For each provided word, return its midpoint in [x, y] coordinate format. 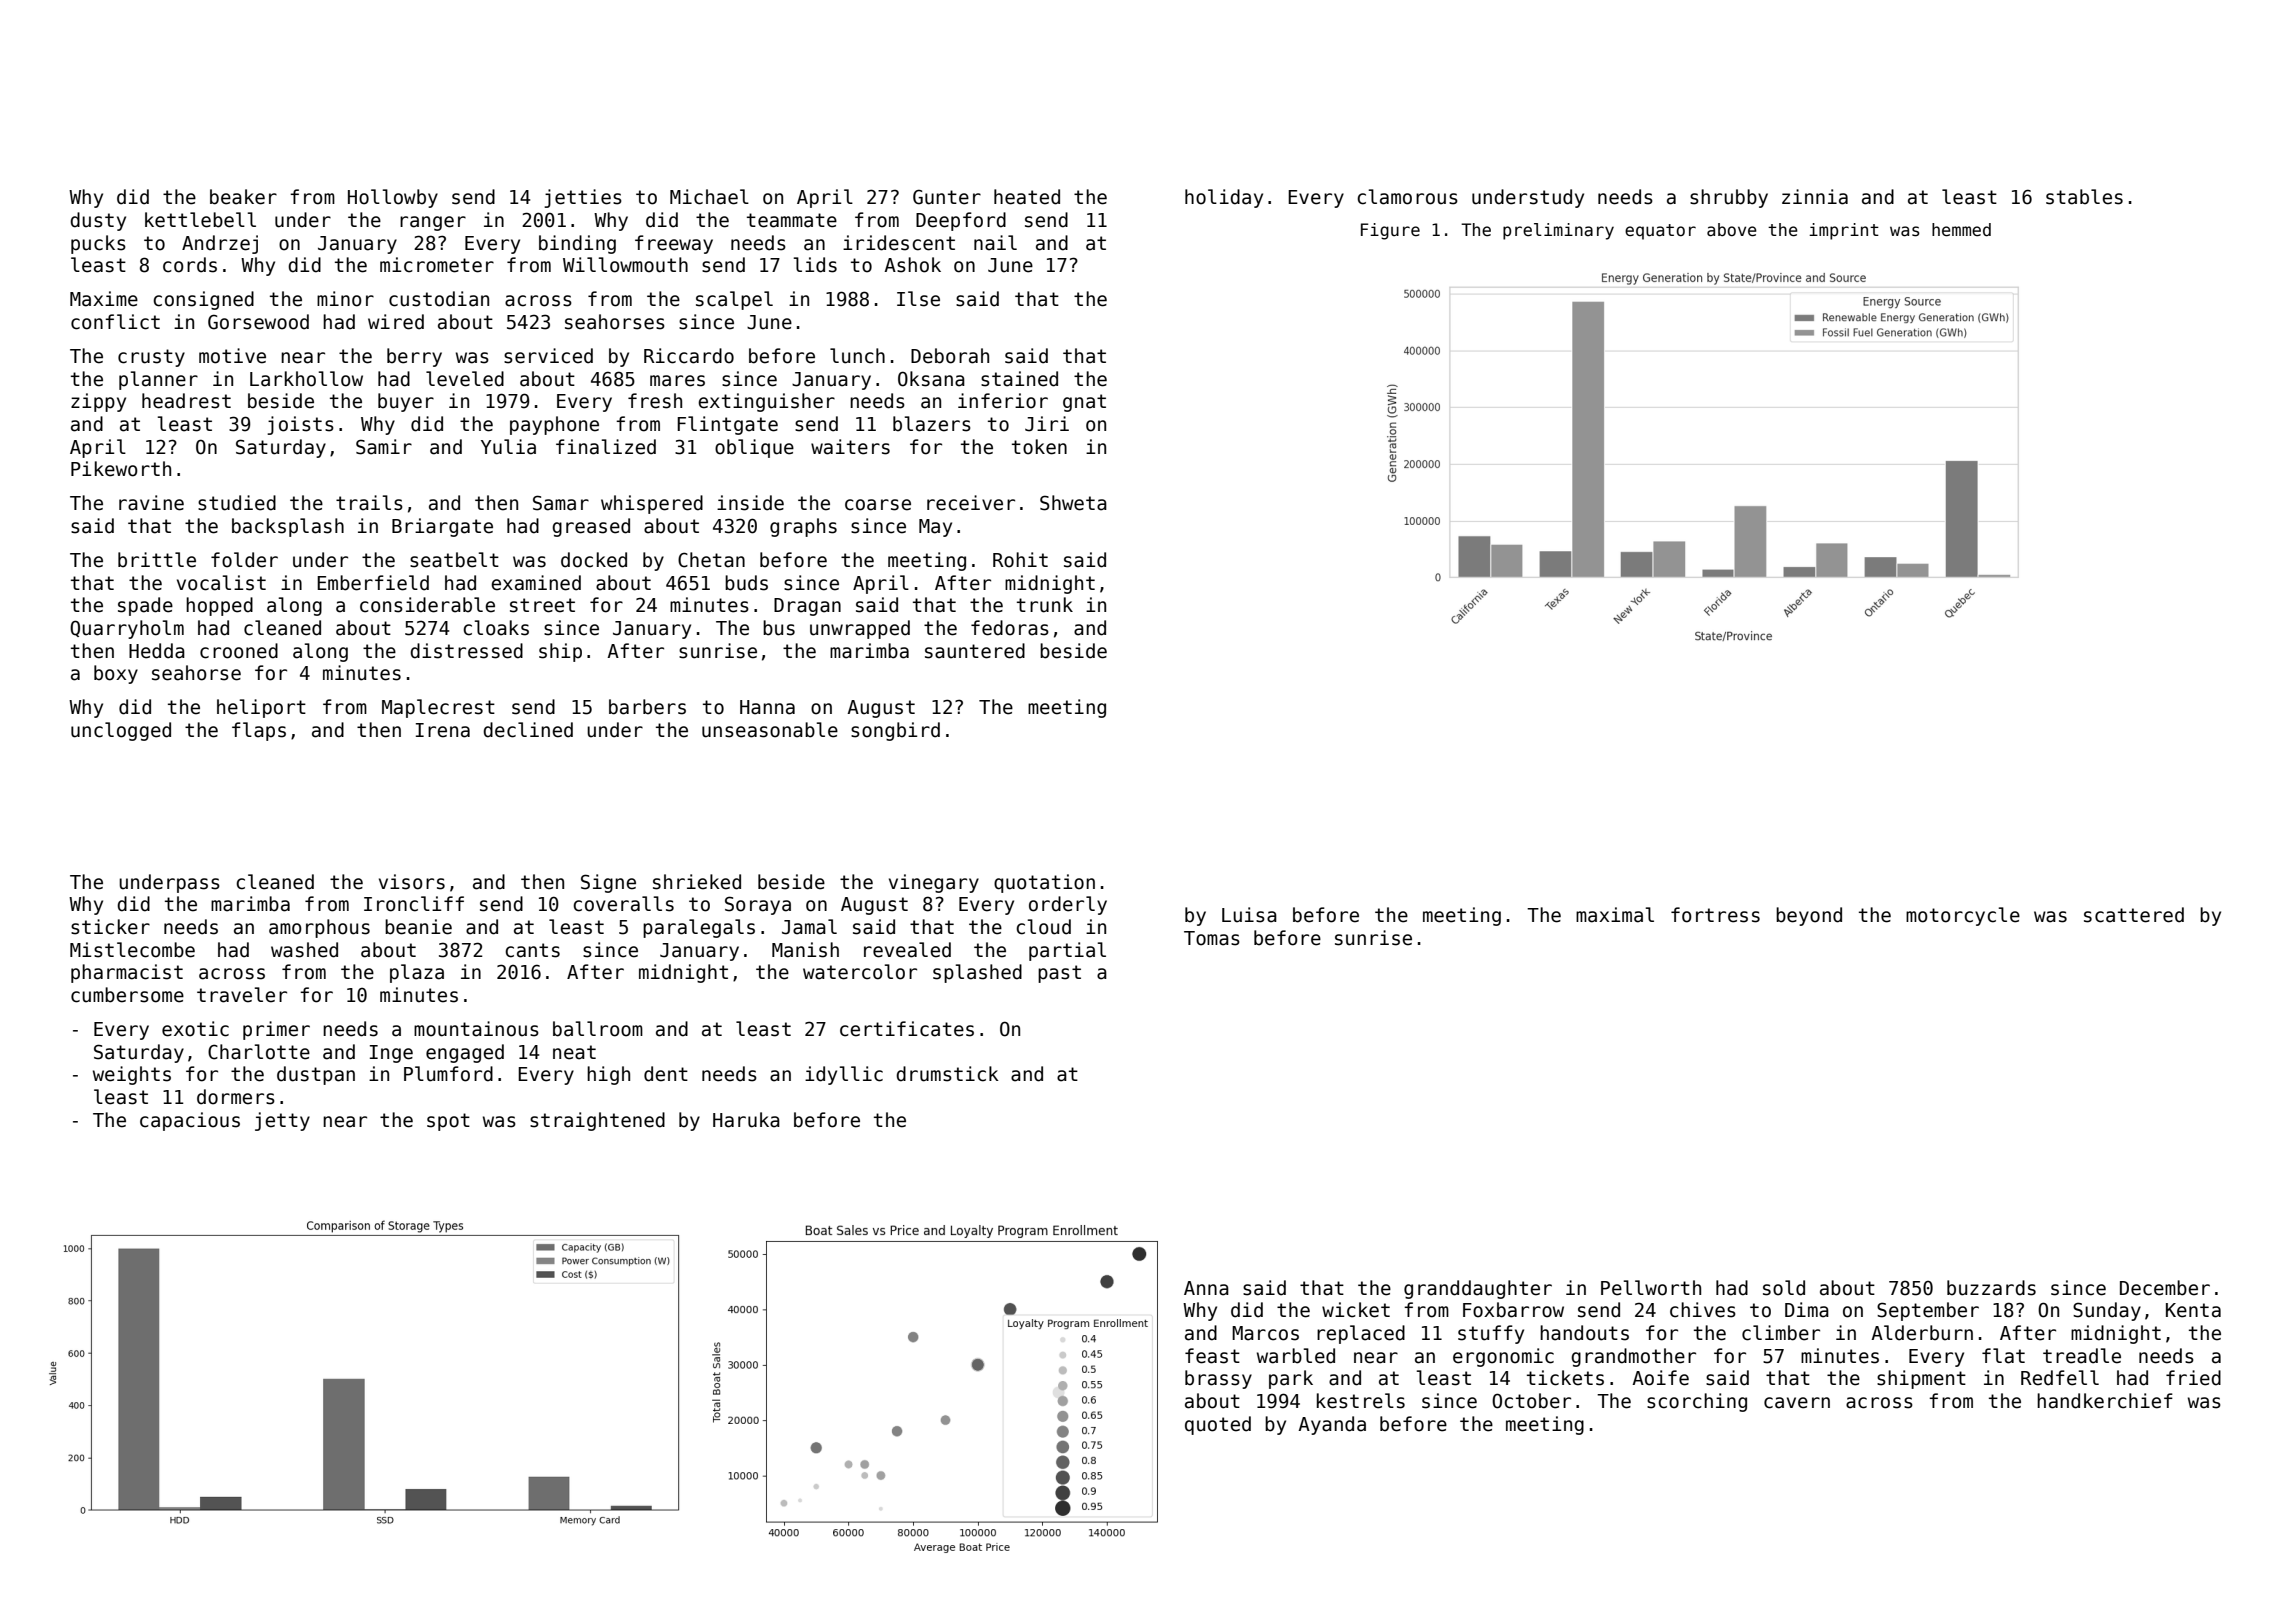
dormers [236, 1097]
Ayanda [1332, 1425]
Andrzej [220, 244]
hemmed [1961, 230]
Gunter [947, 197]
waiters [850, 447]
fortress [1715, 915]
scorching [1697, 1402]
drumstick [947, 1074]
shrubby [1729, 198]
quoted [1218, 1425]
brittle [157, 560]
